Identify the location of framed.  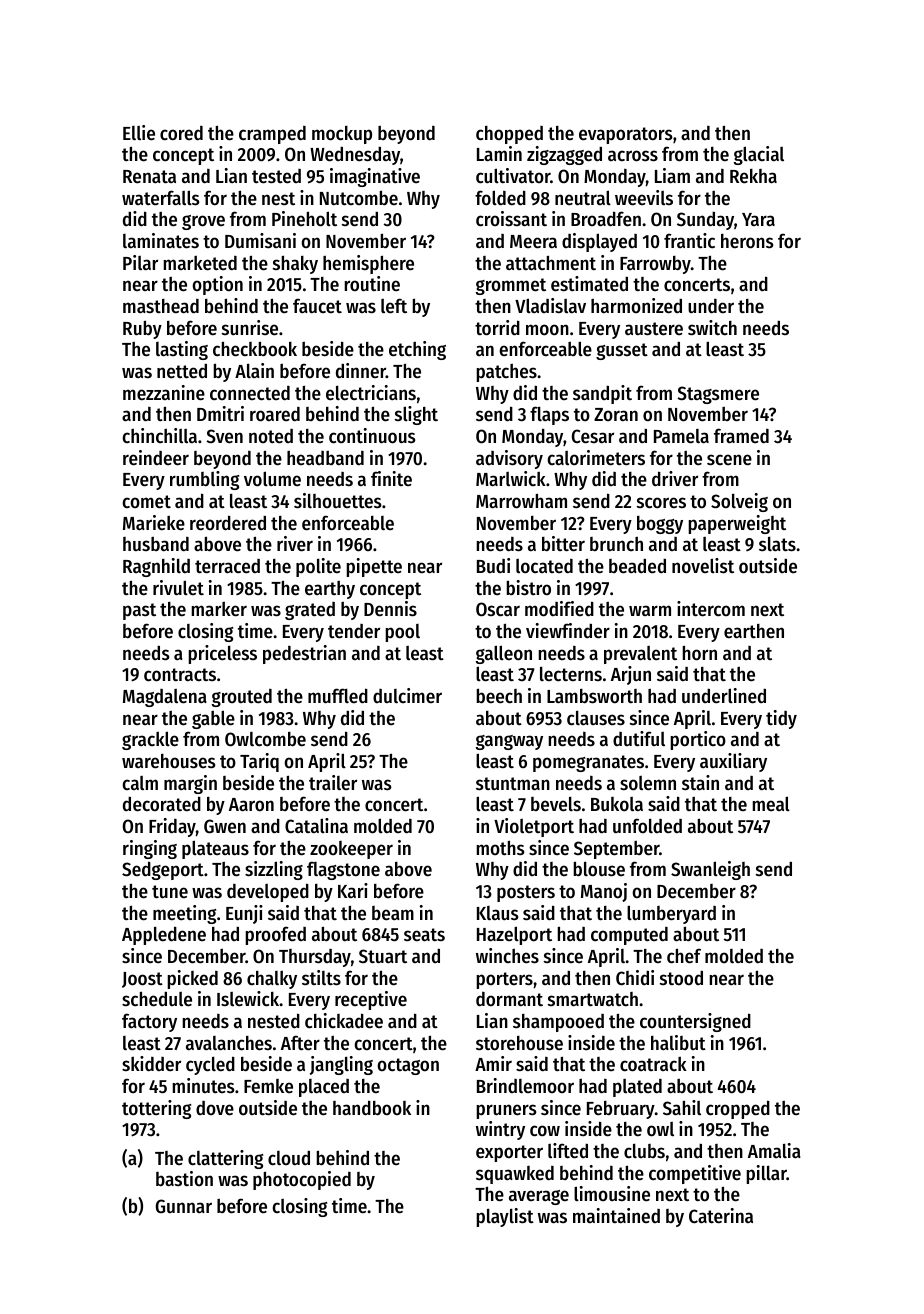
(741, 435).
